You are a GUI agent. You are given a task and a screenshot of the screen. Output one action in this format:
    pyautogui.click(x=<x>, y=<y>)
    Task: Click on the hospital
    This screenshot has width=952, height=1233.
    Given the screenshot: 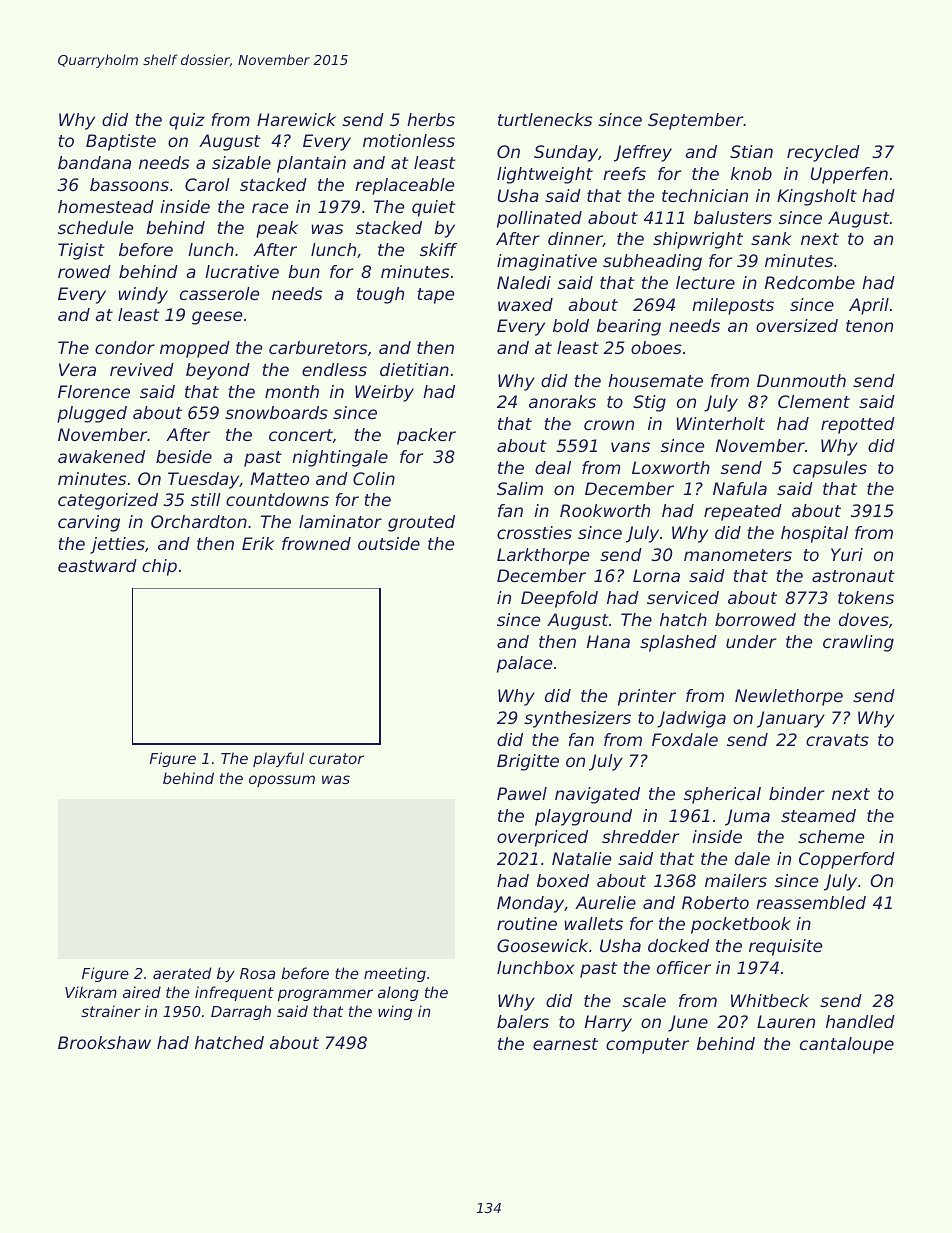 What is the action you would take?
    pyautogui.click(x=814, y=534)
